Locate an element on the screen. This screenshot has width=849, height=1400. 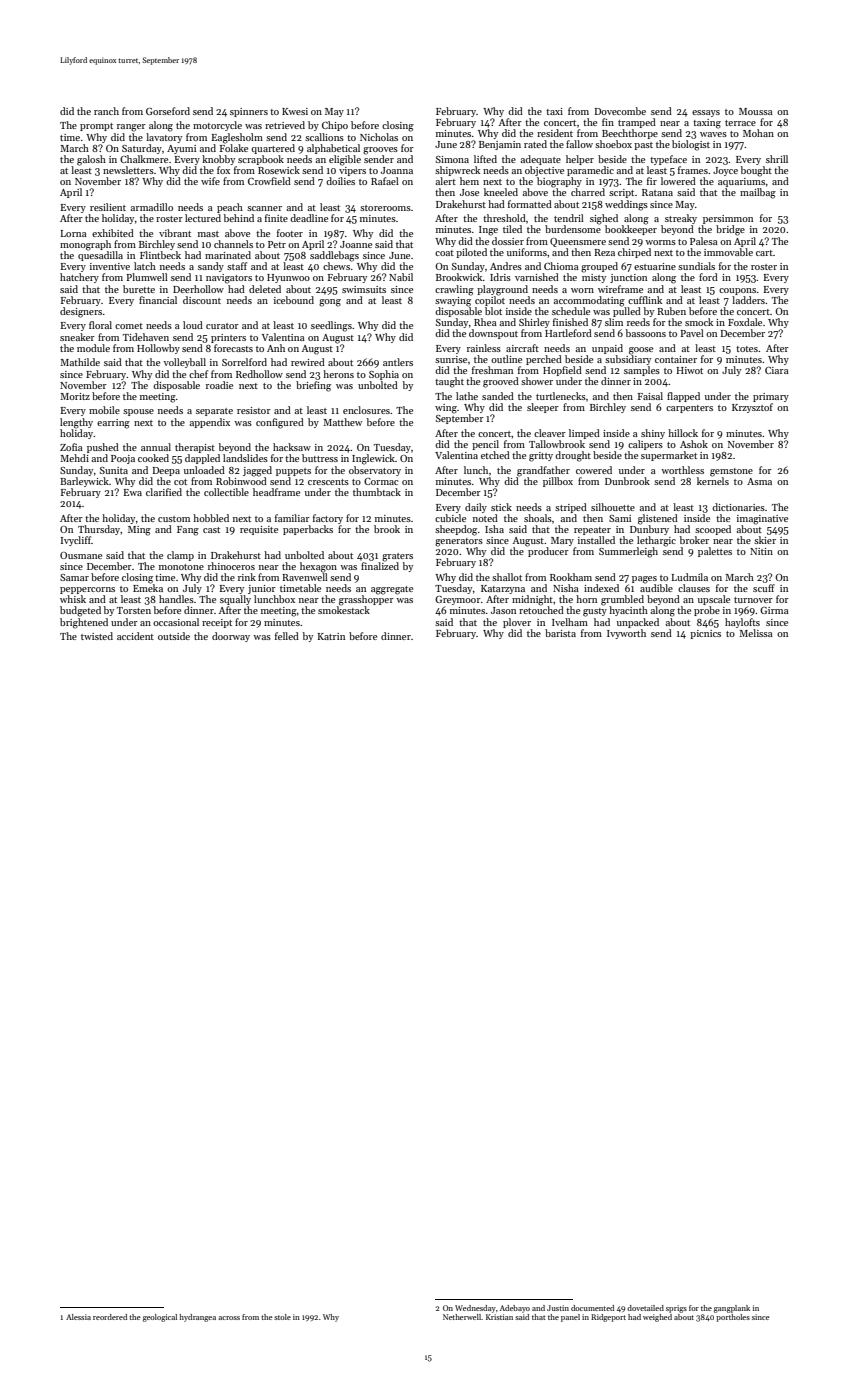
geological is located at coordinates (160, 1318).
